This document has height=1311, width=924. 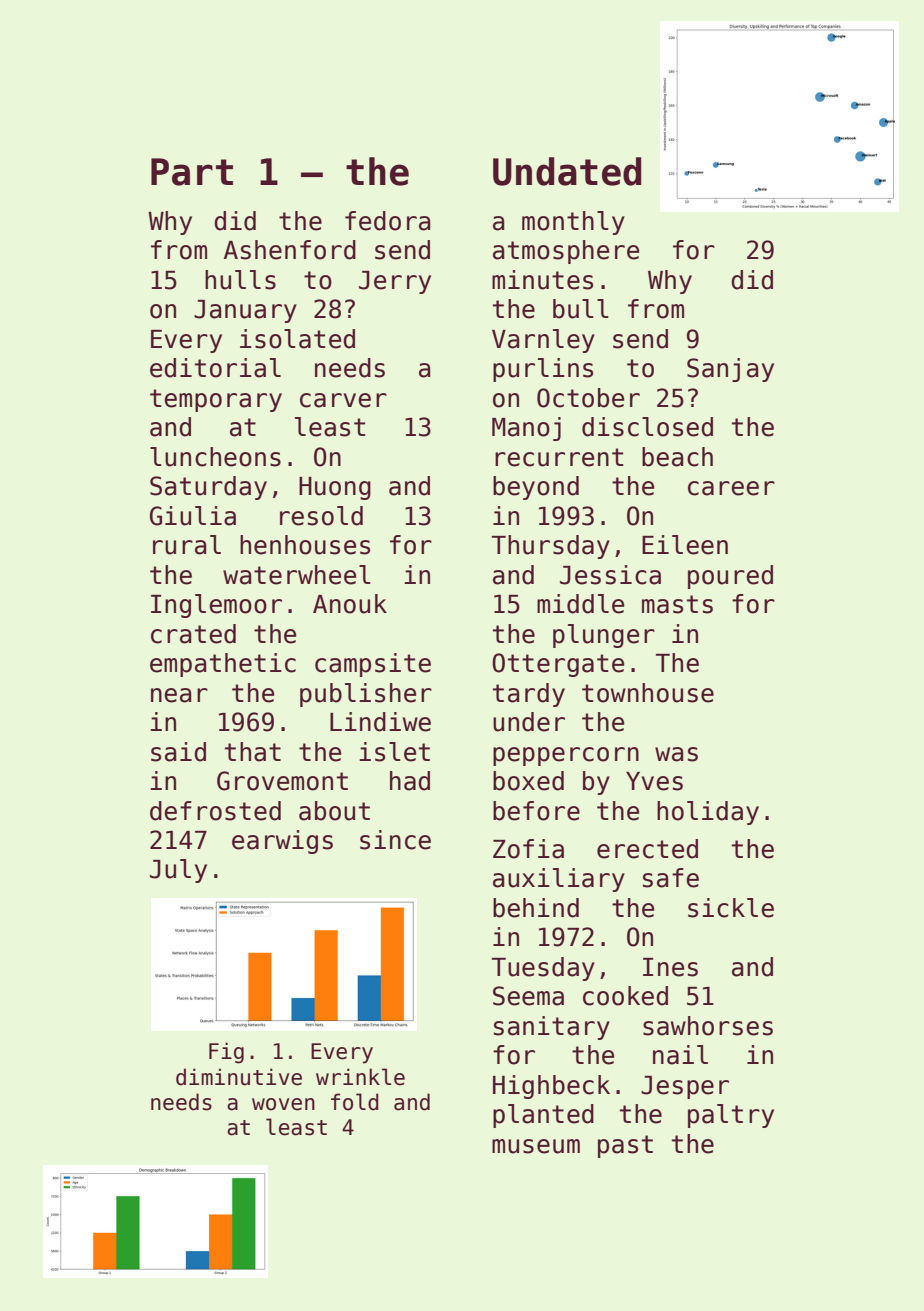 I want to click on minutes, so click(x=542, y=280).
